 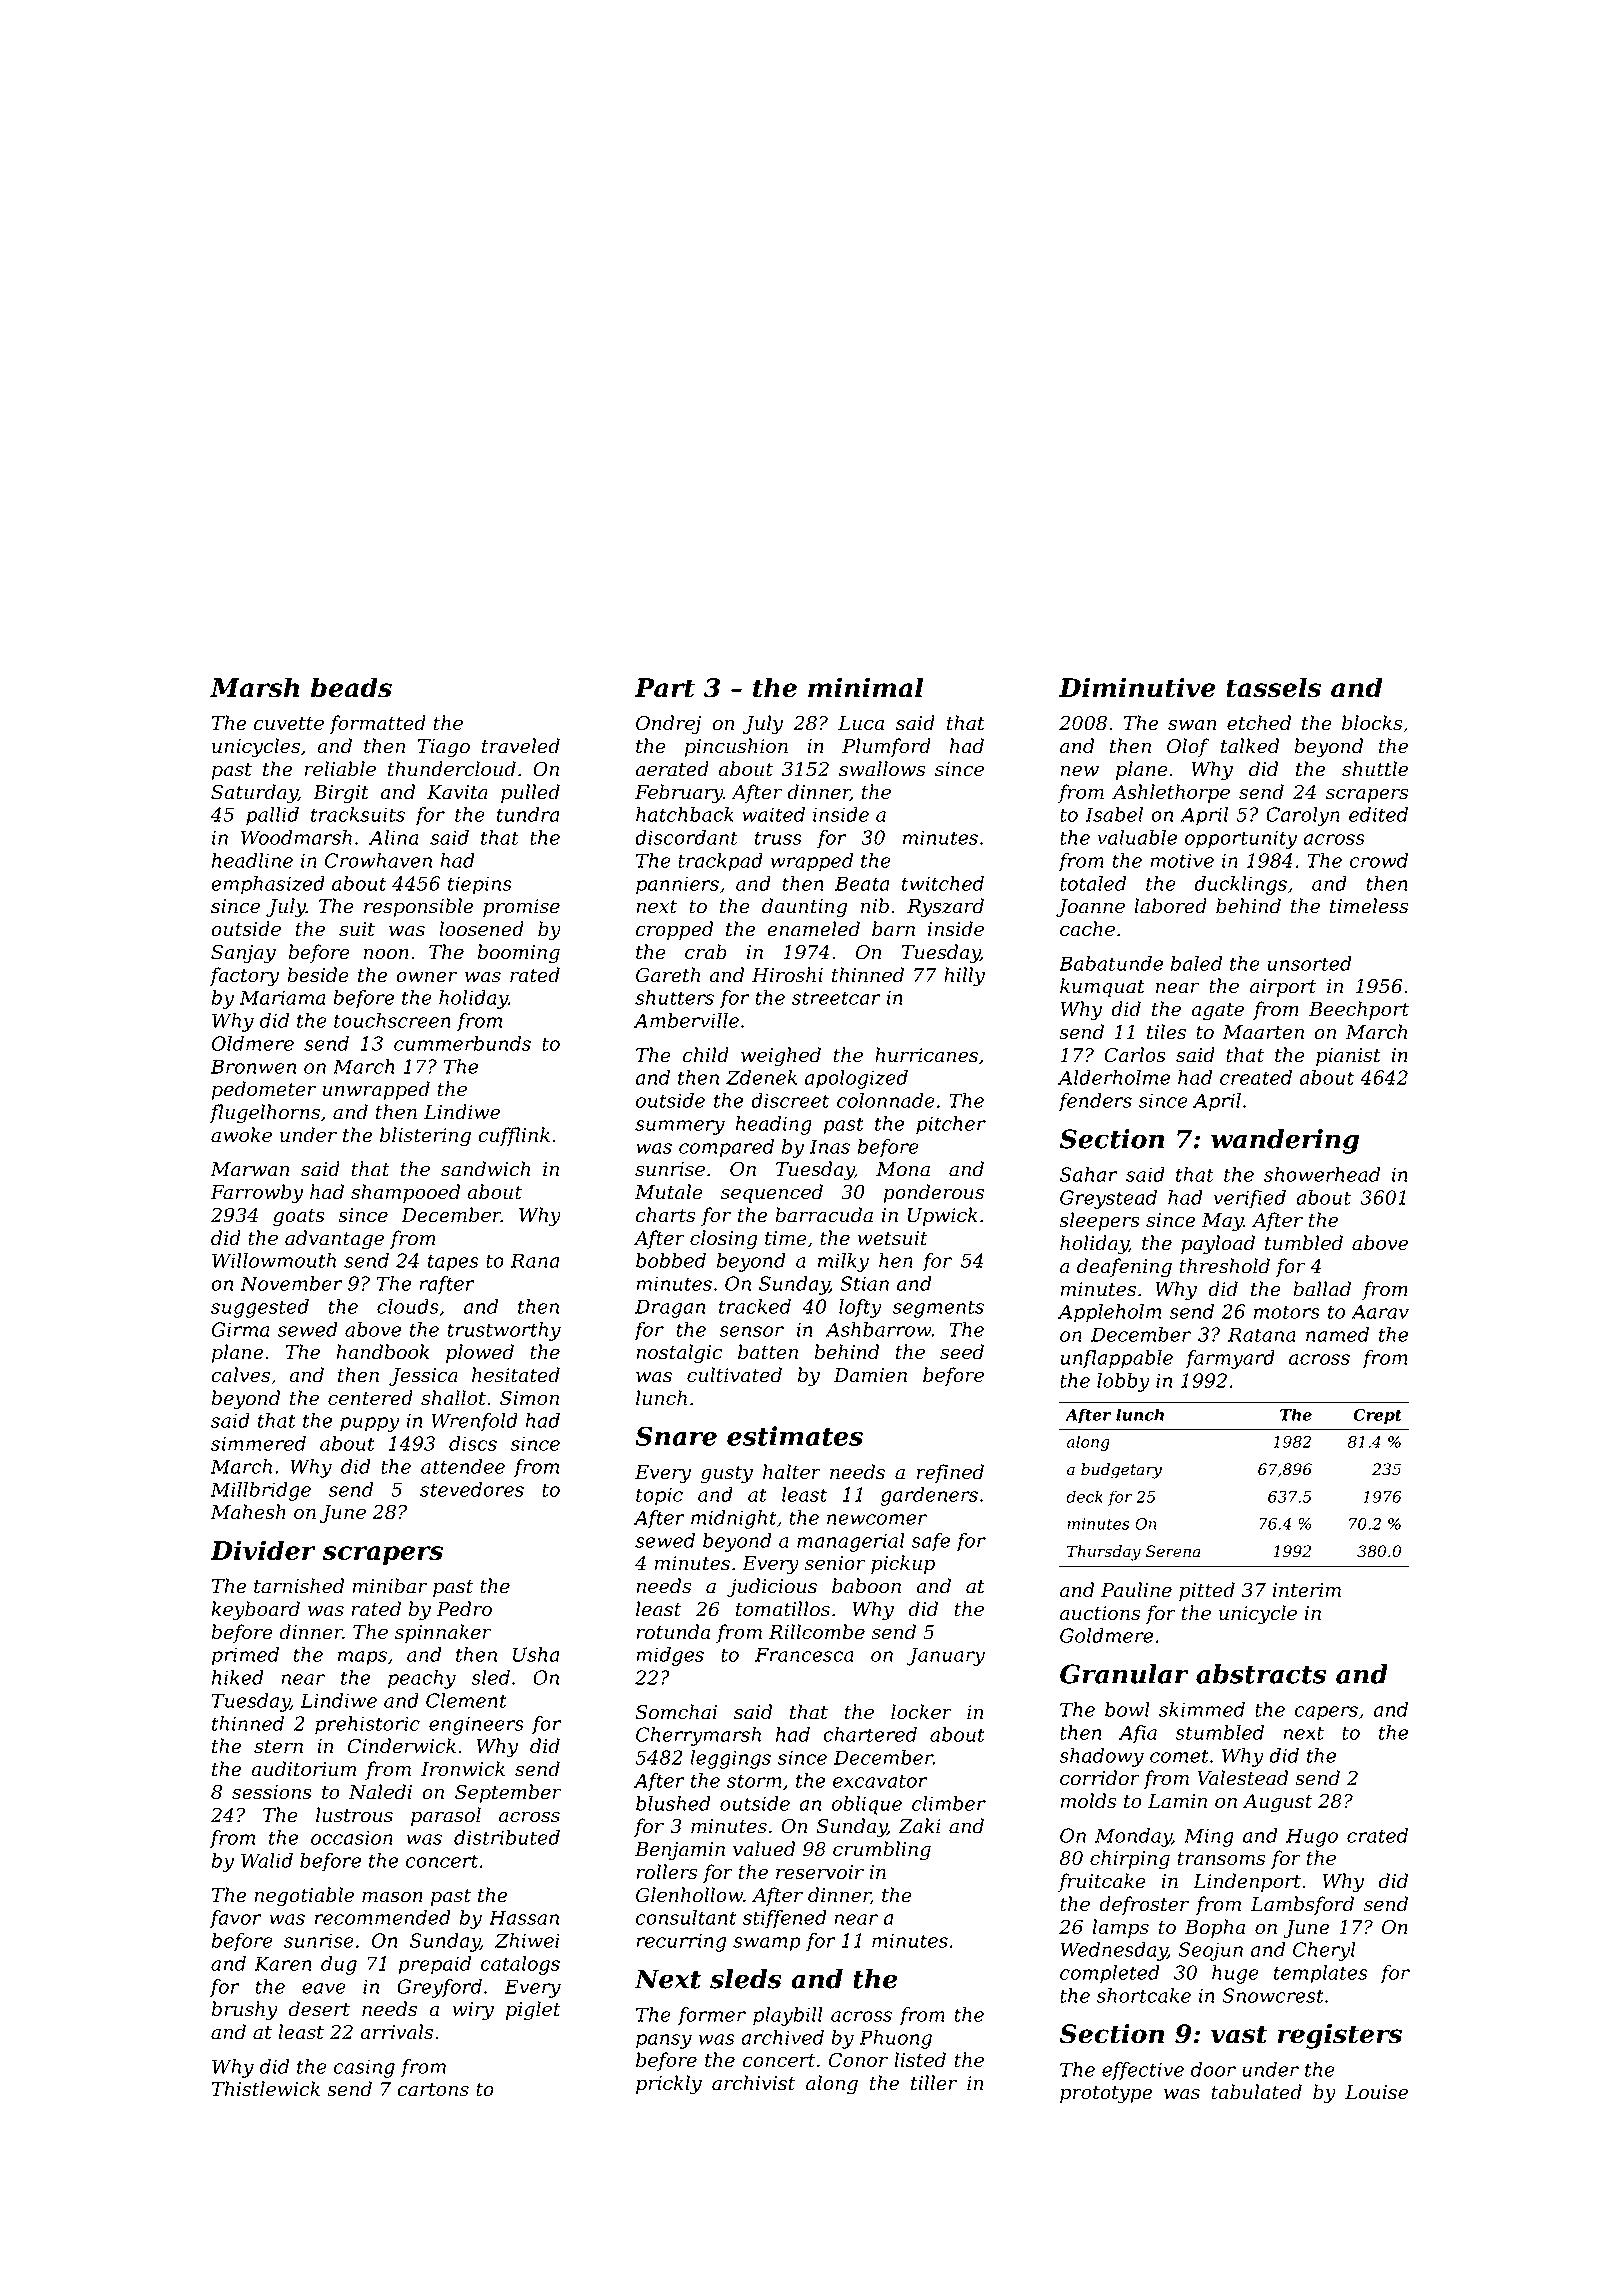 I want to click on ducklings, so click(x=1240, y=885).
